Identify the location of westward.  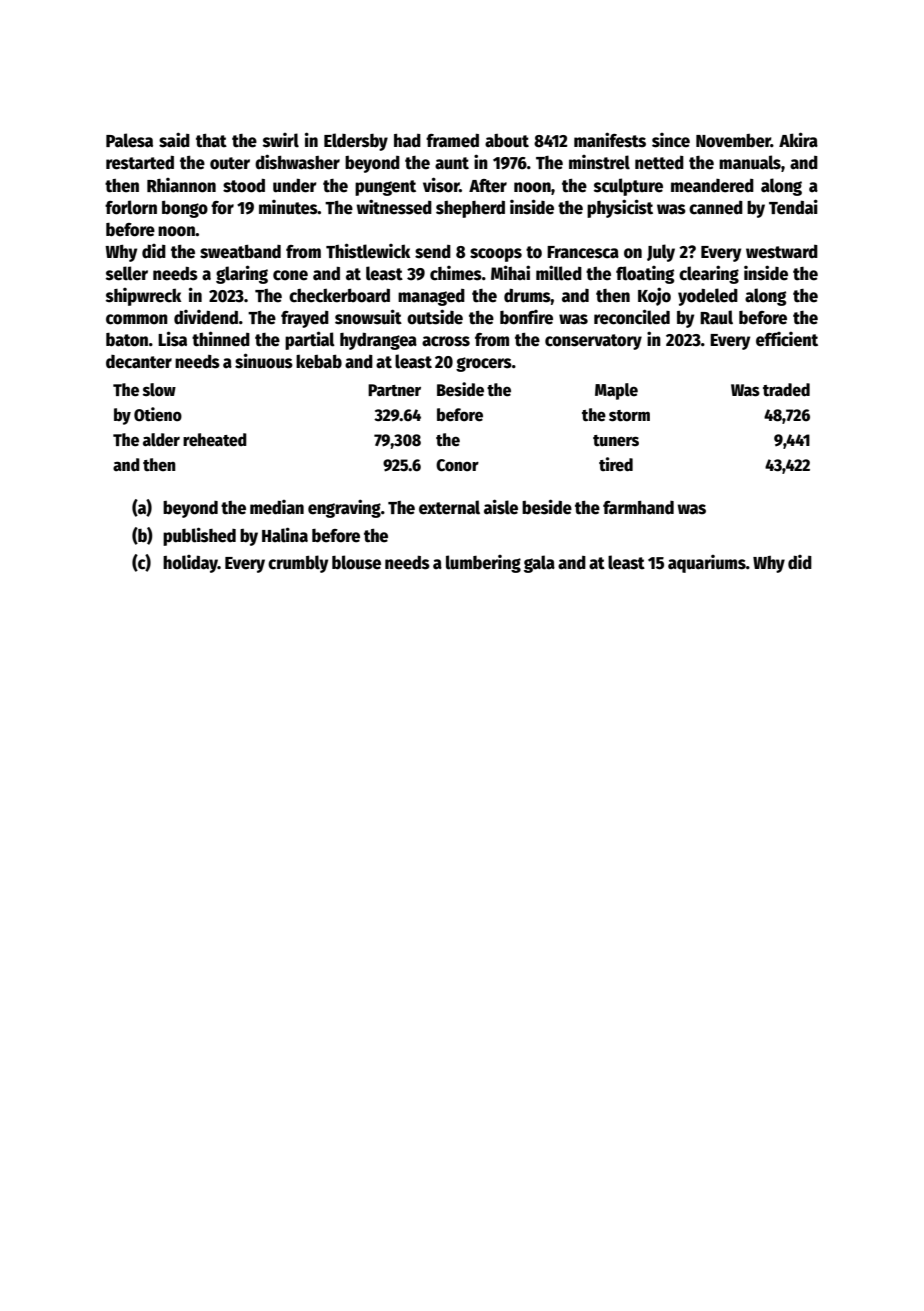
(782, 252).
